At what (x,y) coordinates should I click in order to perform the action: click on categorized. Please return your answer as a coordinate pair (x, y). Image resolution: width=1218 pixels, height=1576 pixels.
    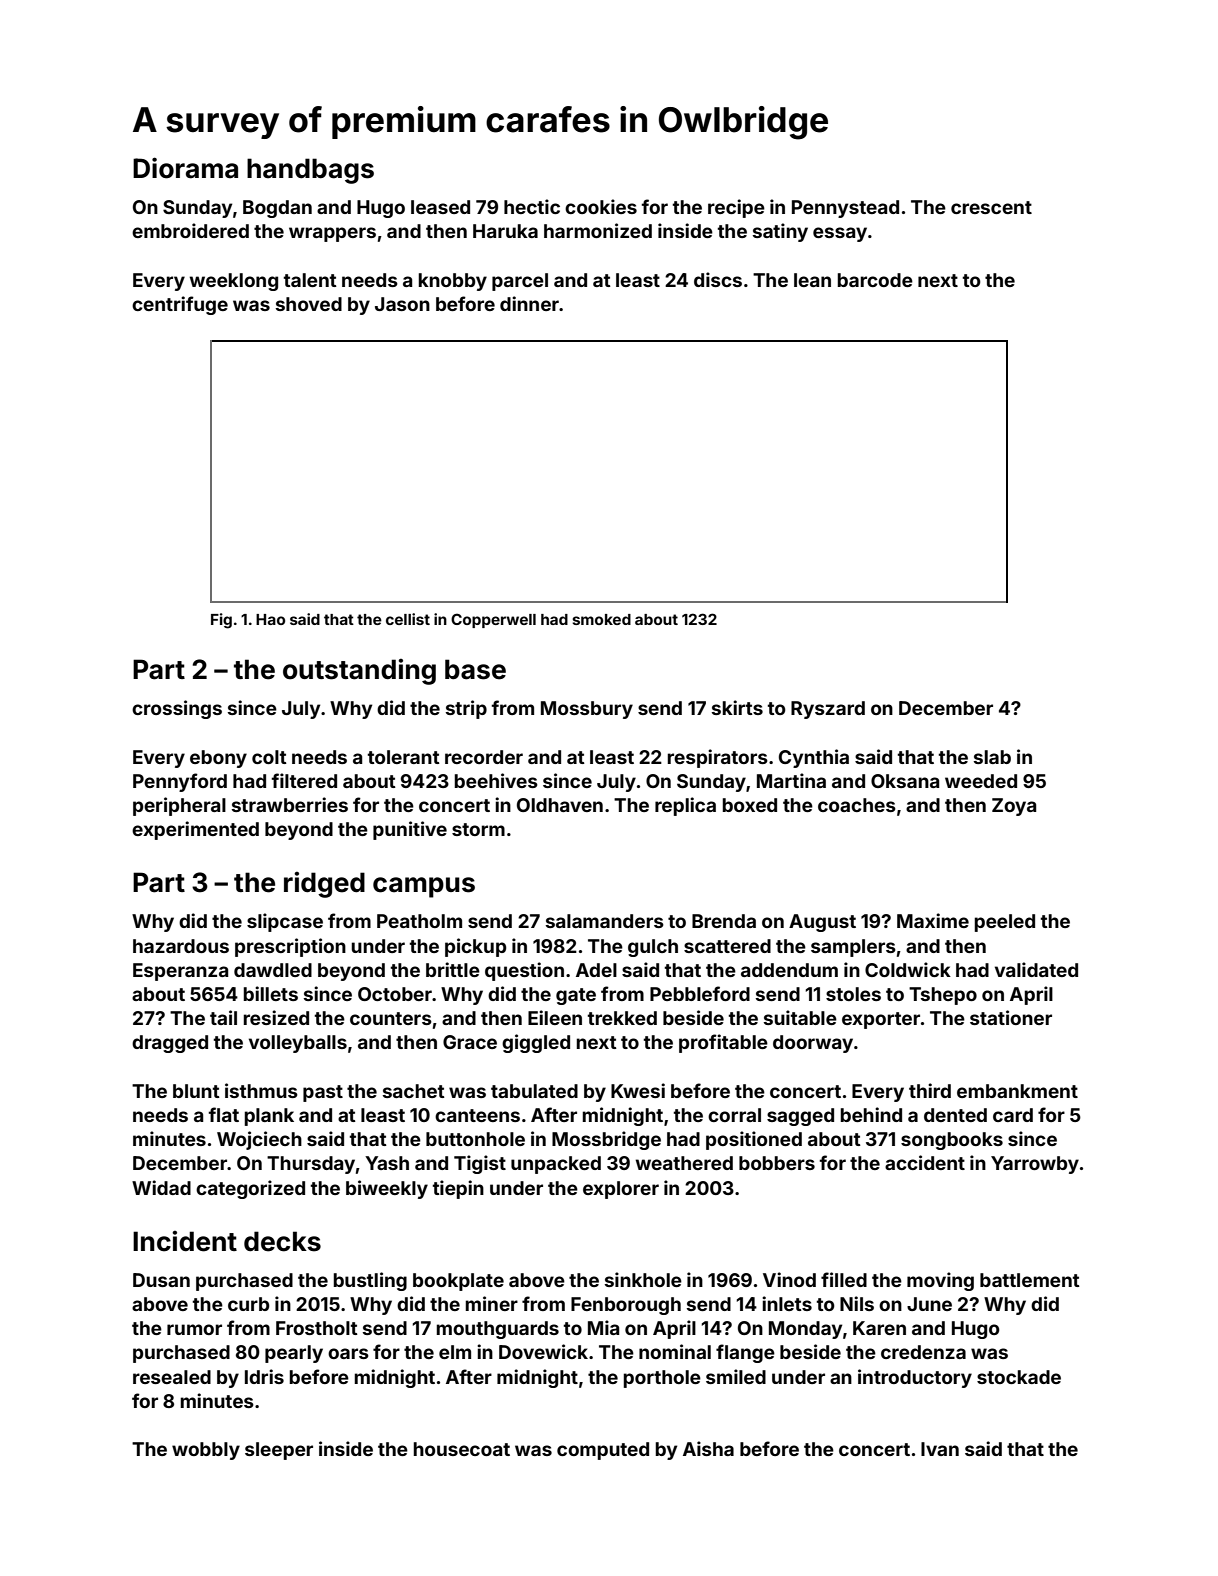
    Looking at the image, I should click on (250, 1189).
